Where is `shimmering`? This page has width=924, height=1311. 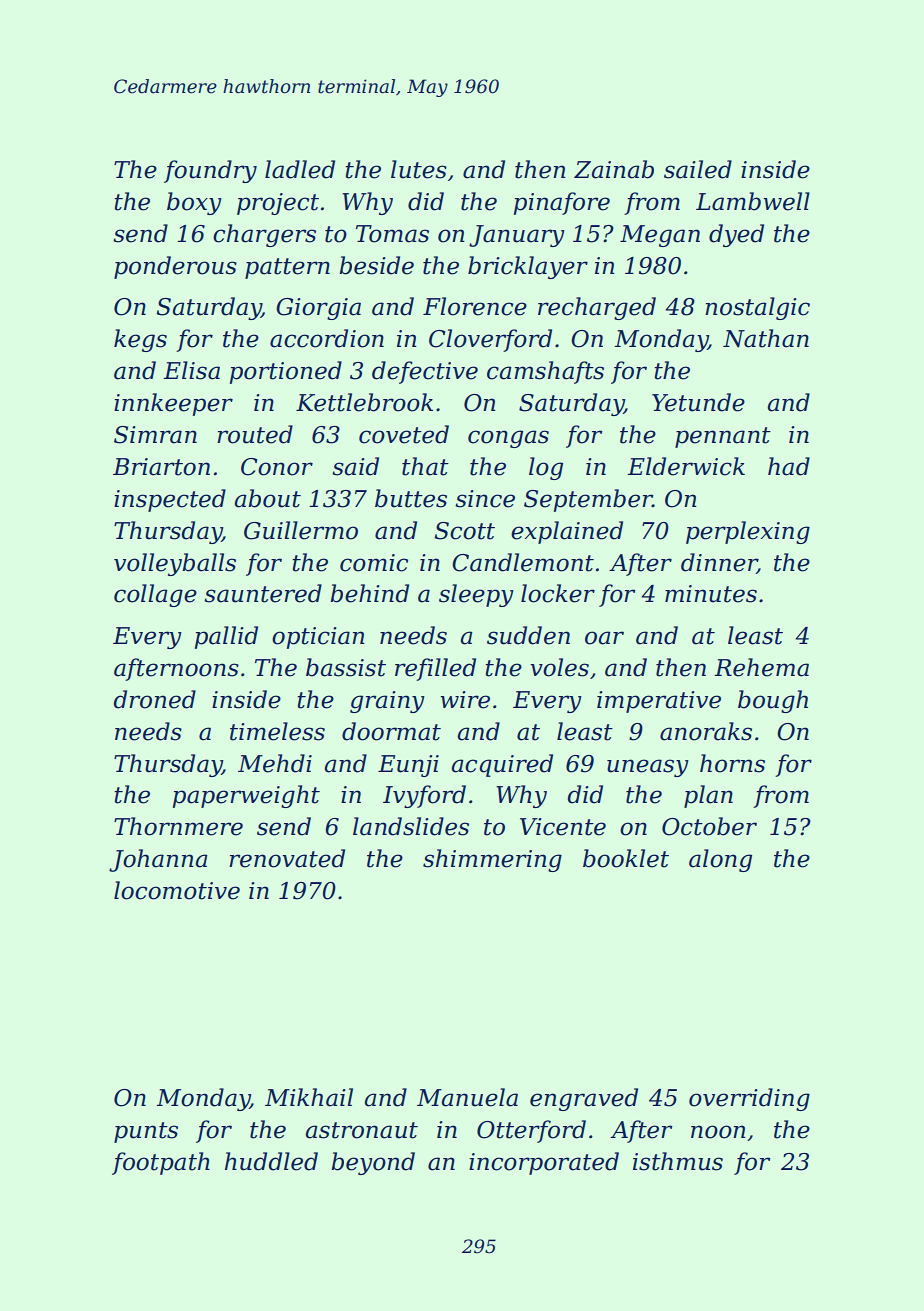 shimmering is located at coordinates (492, 860).
